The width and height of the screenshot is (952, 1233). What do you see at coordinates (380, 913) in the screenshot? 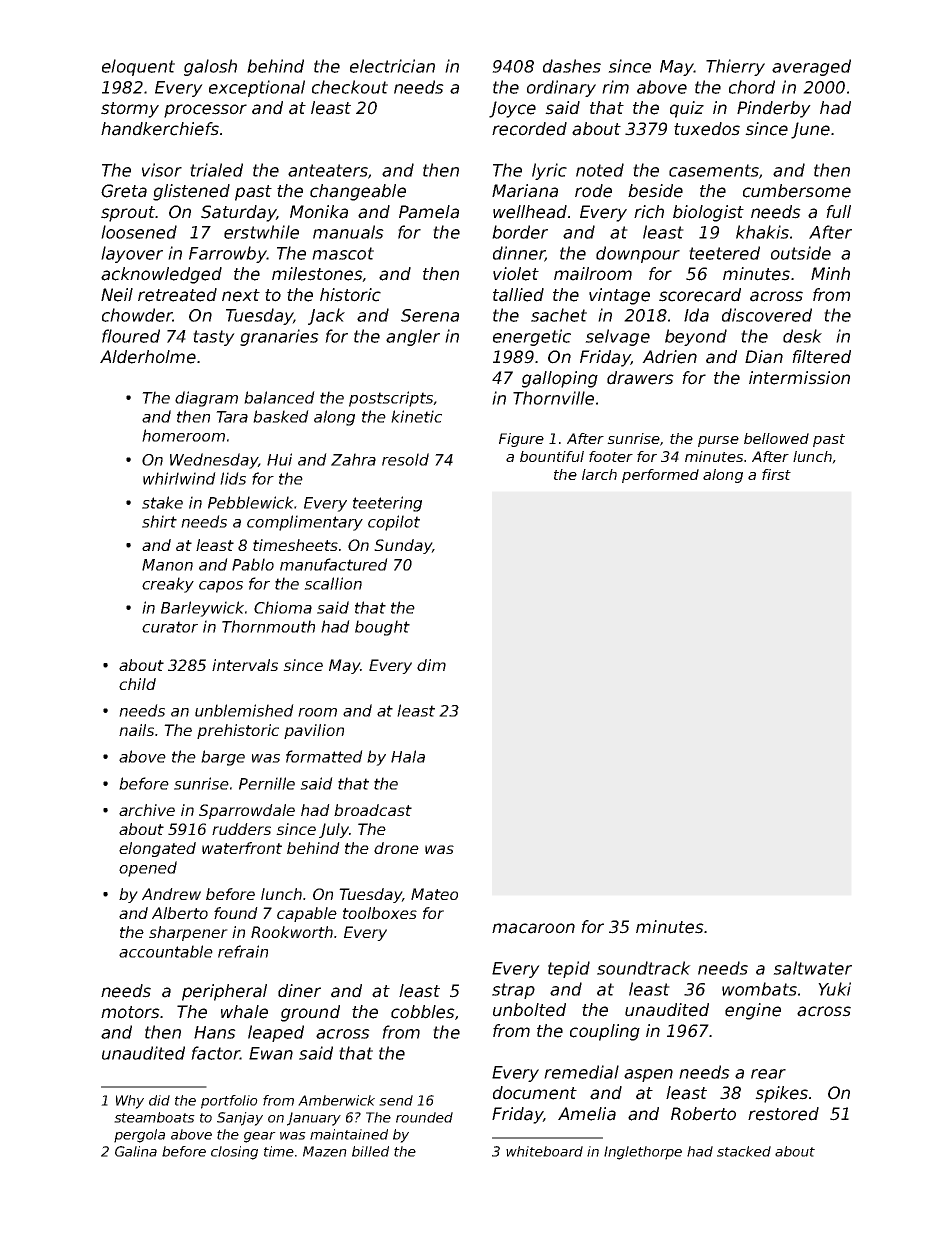
I see `toolboxes` at bounding box center [380, 913].
